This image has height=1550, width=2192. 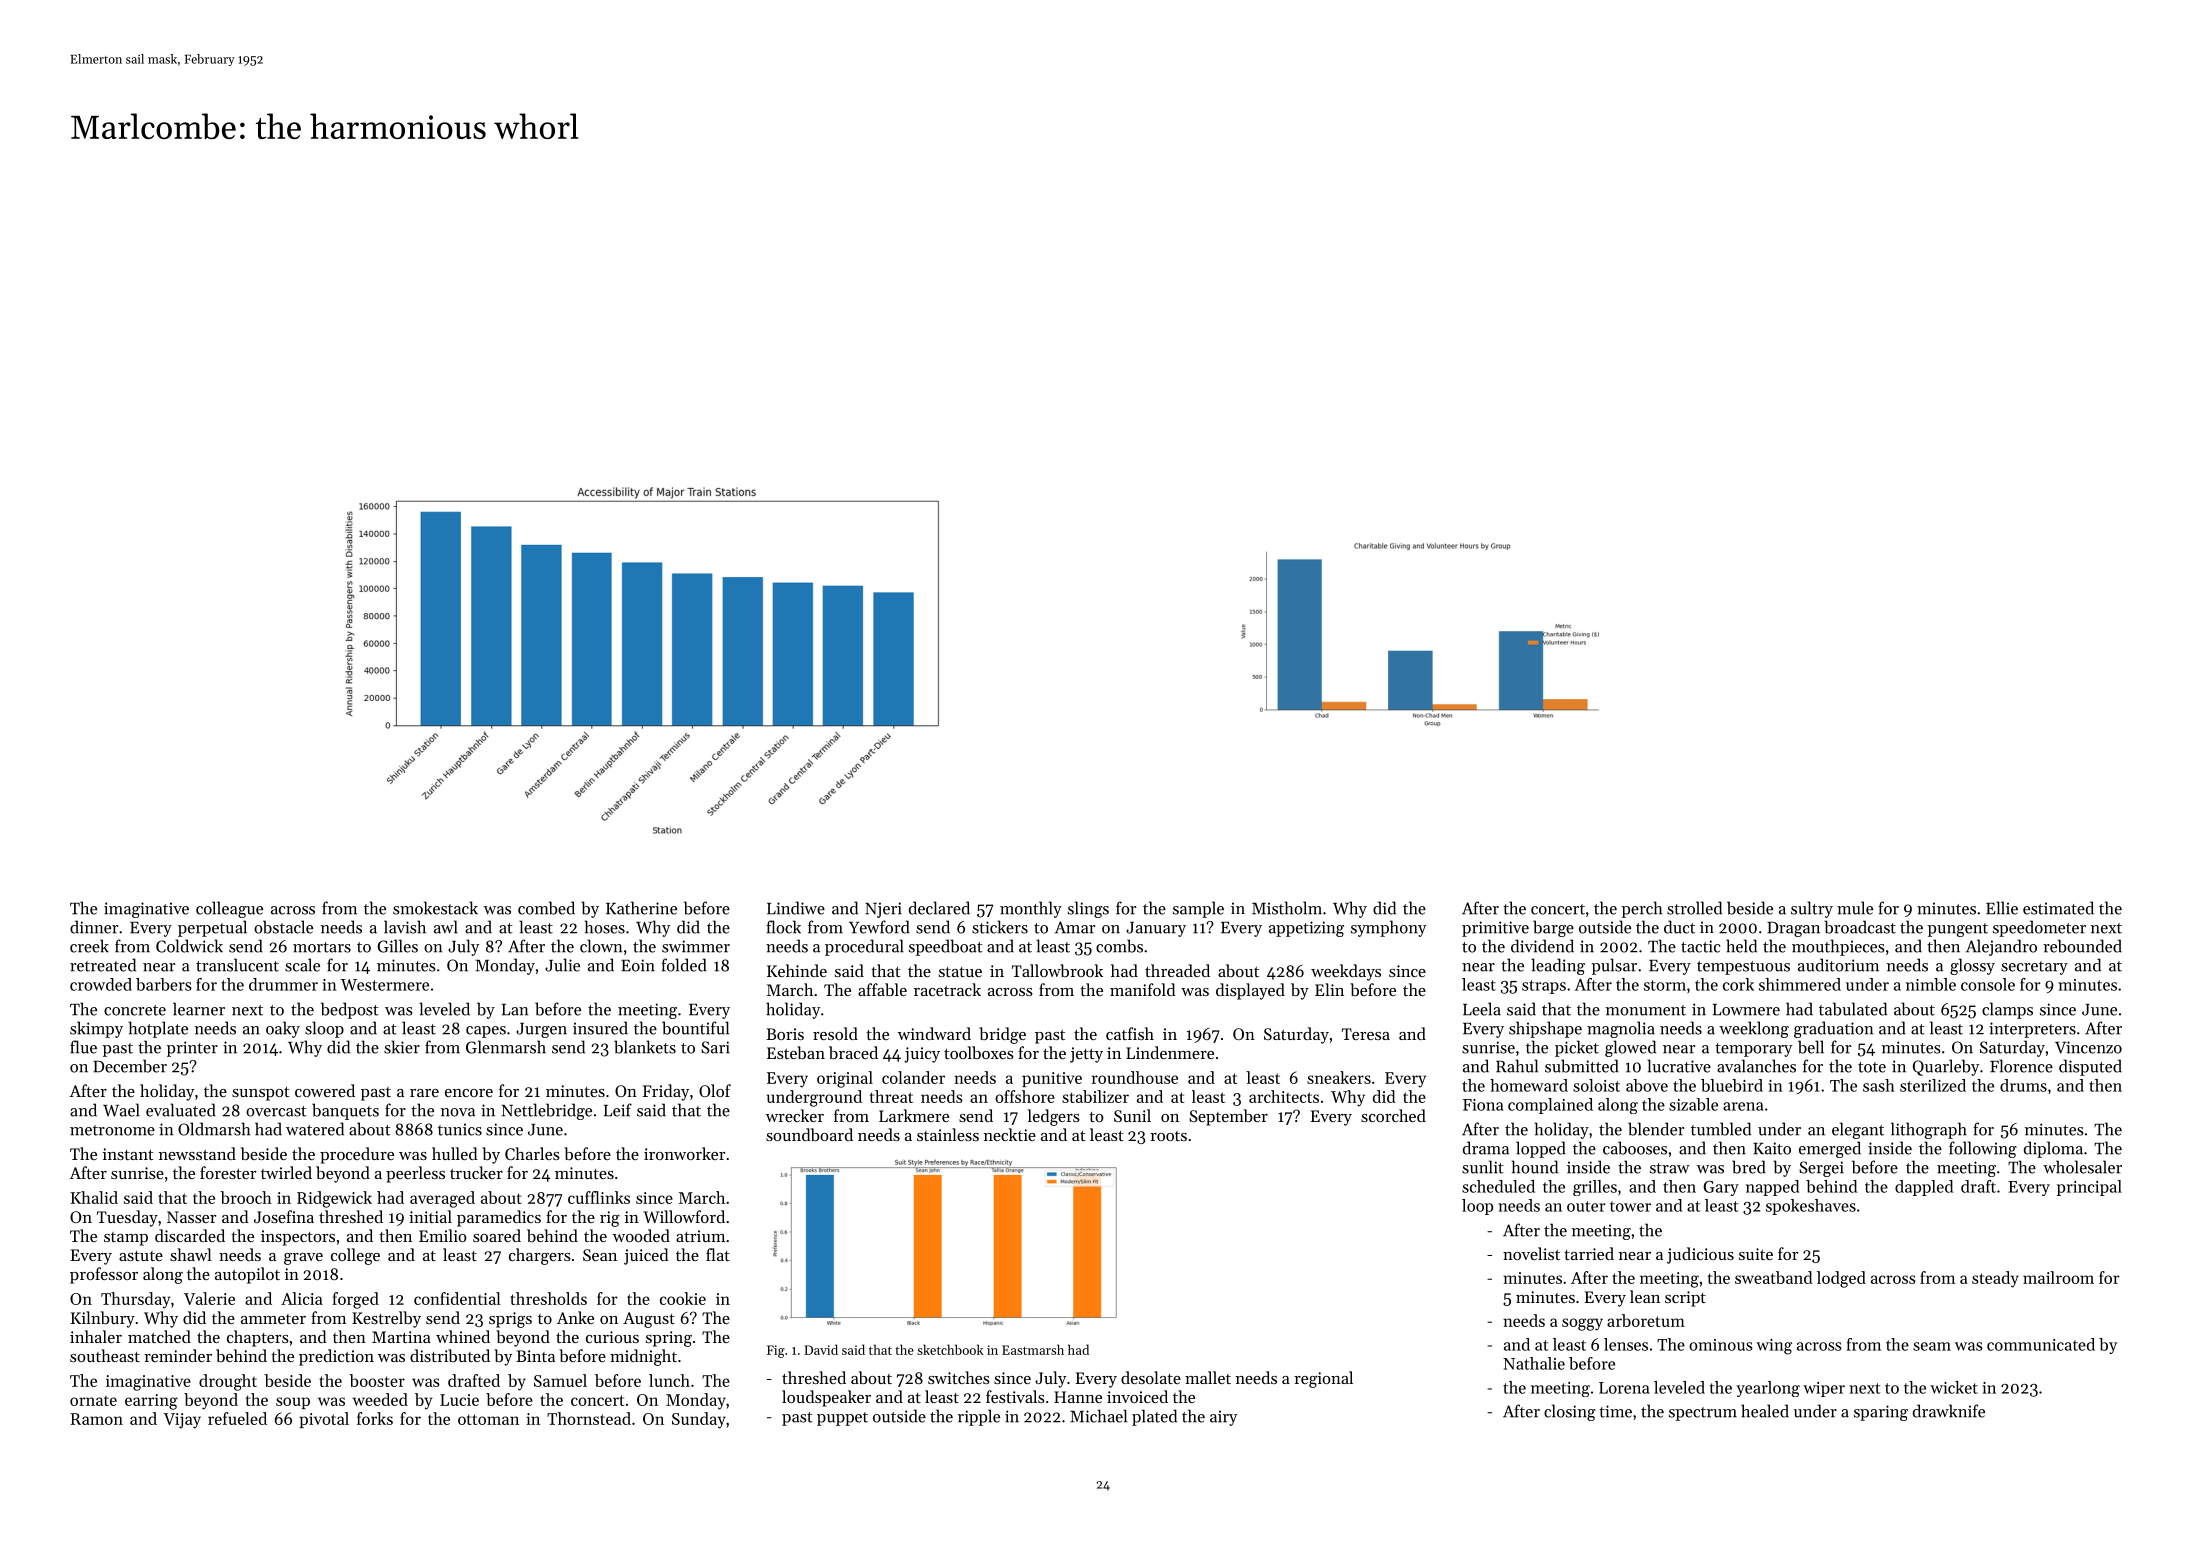 What do you see at coordinates (2058, 908) in the image?
I see `estimated` at bounding box center [2058, 908].
